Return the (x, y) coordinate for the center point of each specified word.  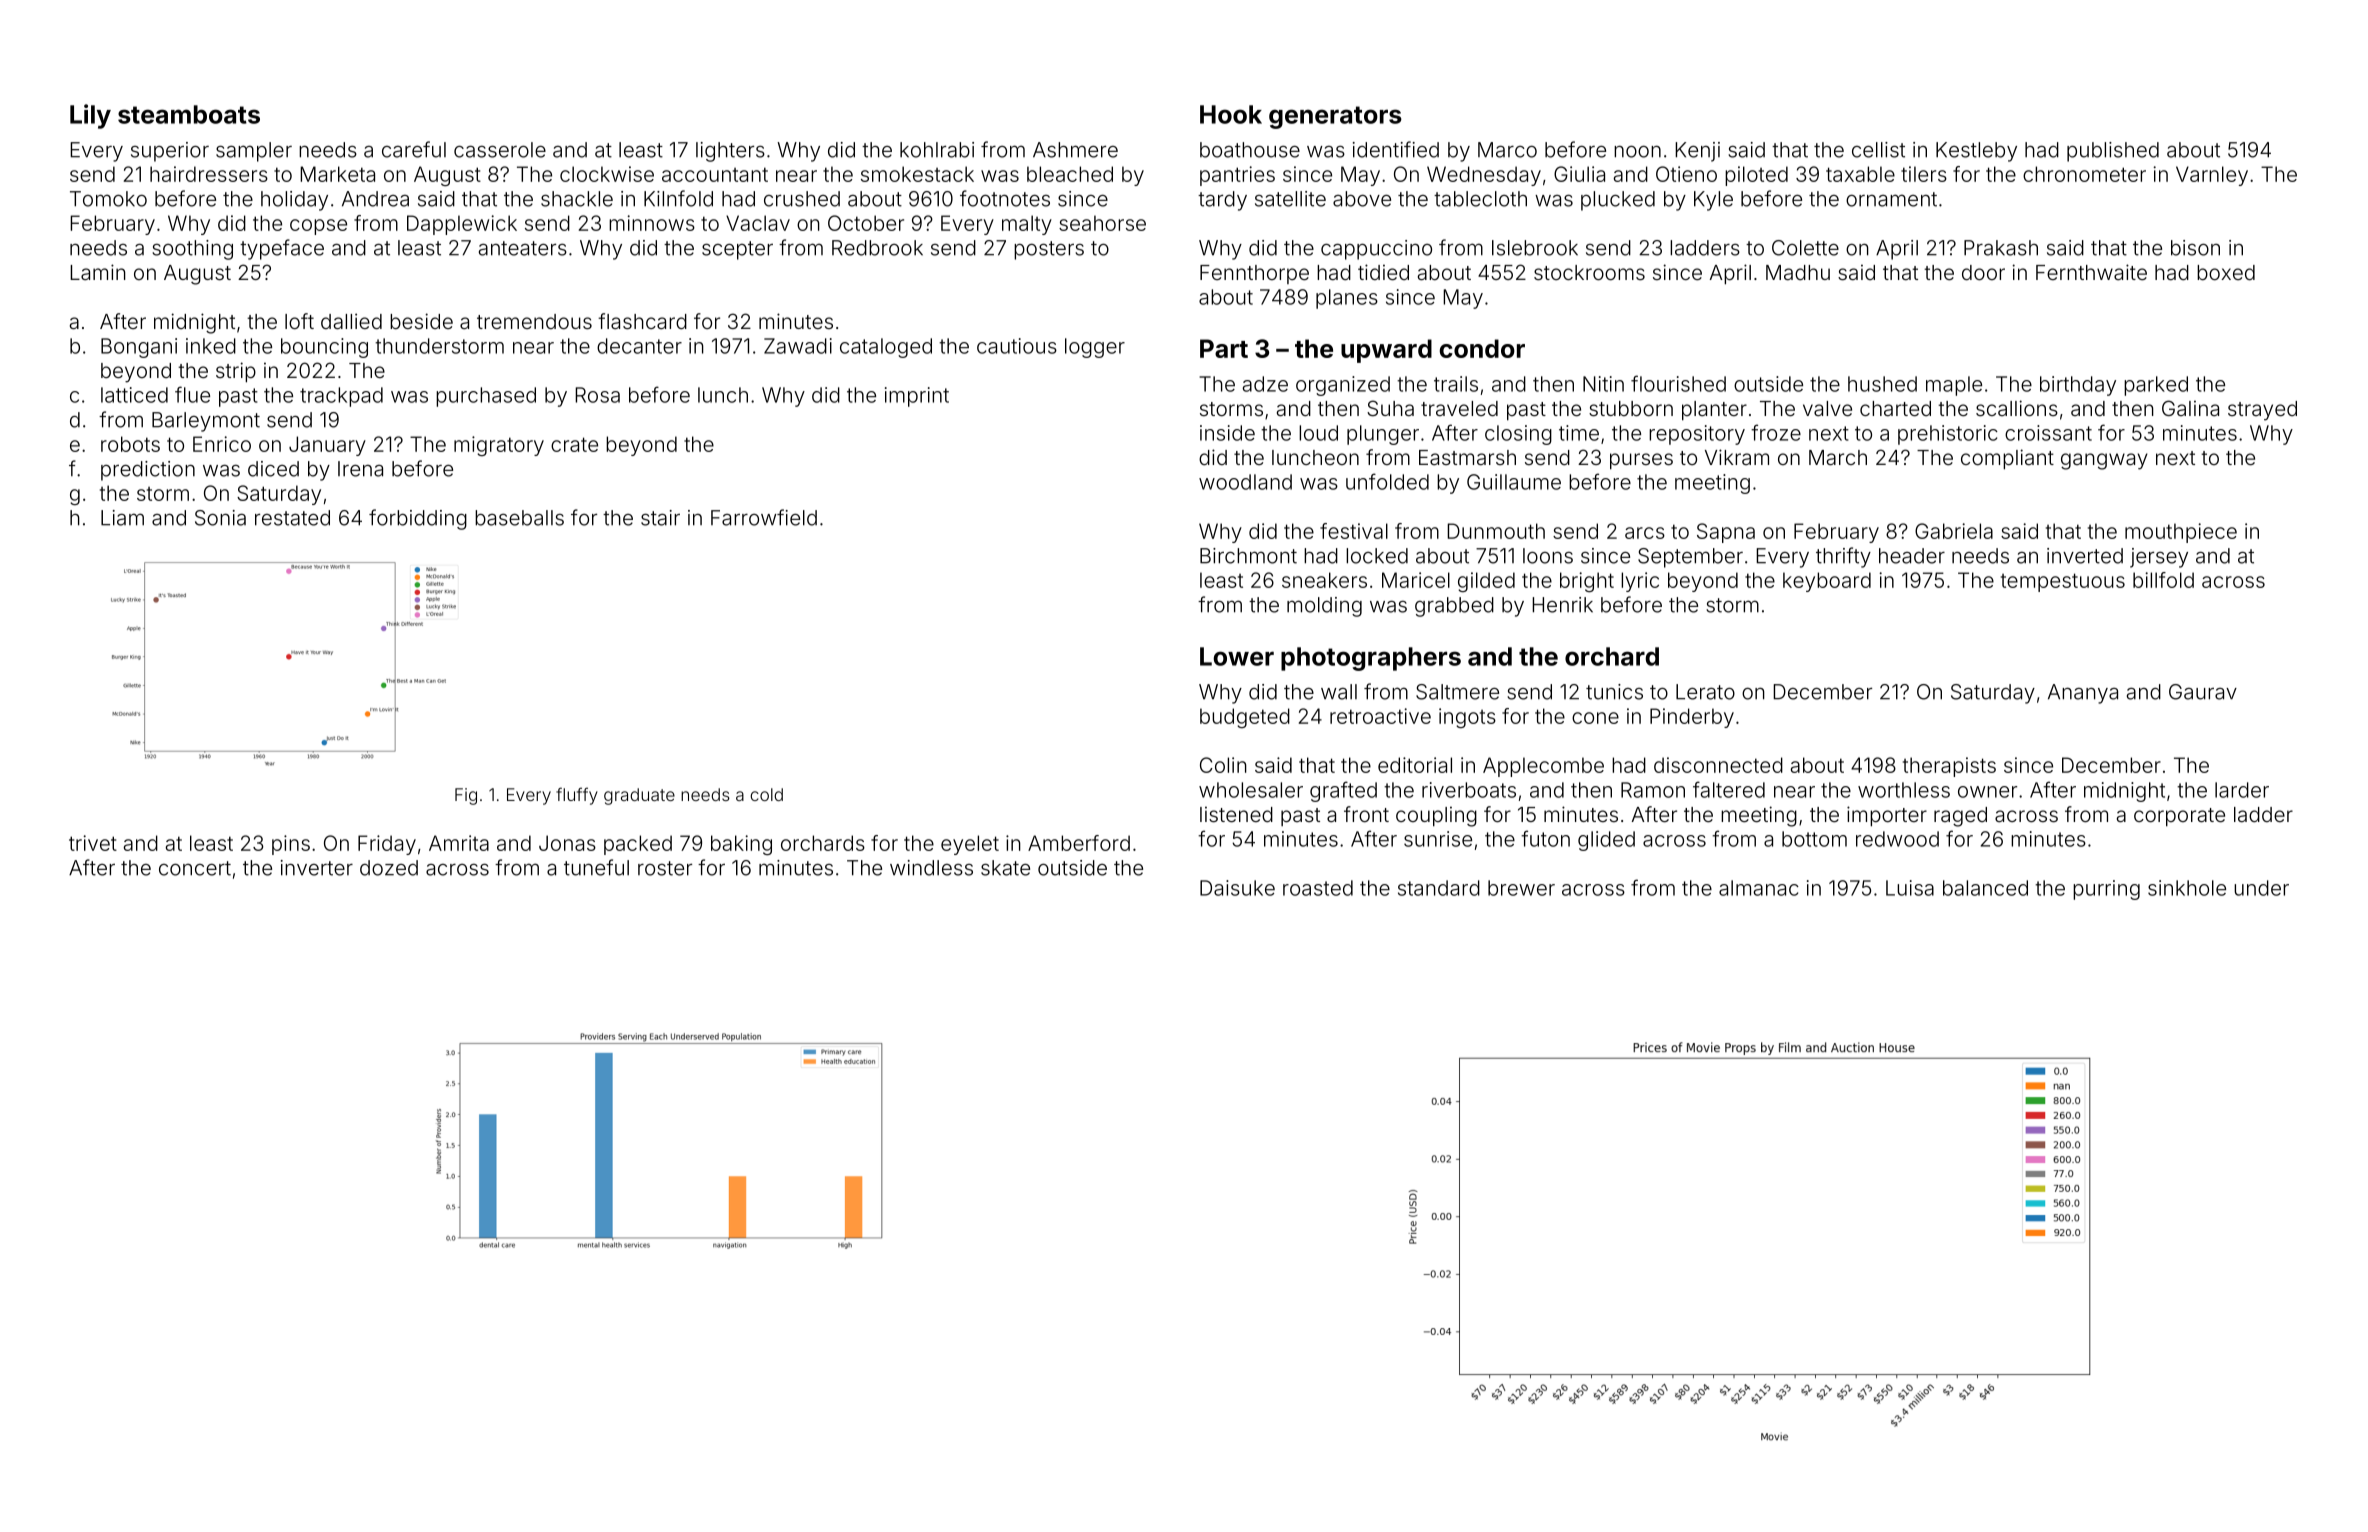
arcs (1645, 533)
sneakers (1324, 580)
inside (1227, 433)
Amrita (459, 843)
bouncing (324, 348)
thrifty (1843, 557)
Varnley (2212, 176)
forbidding (418, 519)
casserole (500, 150)
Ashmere (1075, 150)
